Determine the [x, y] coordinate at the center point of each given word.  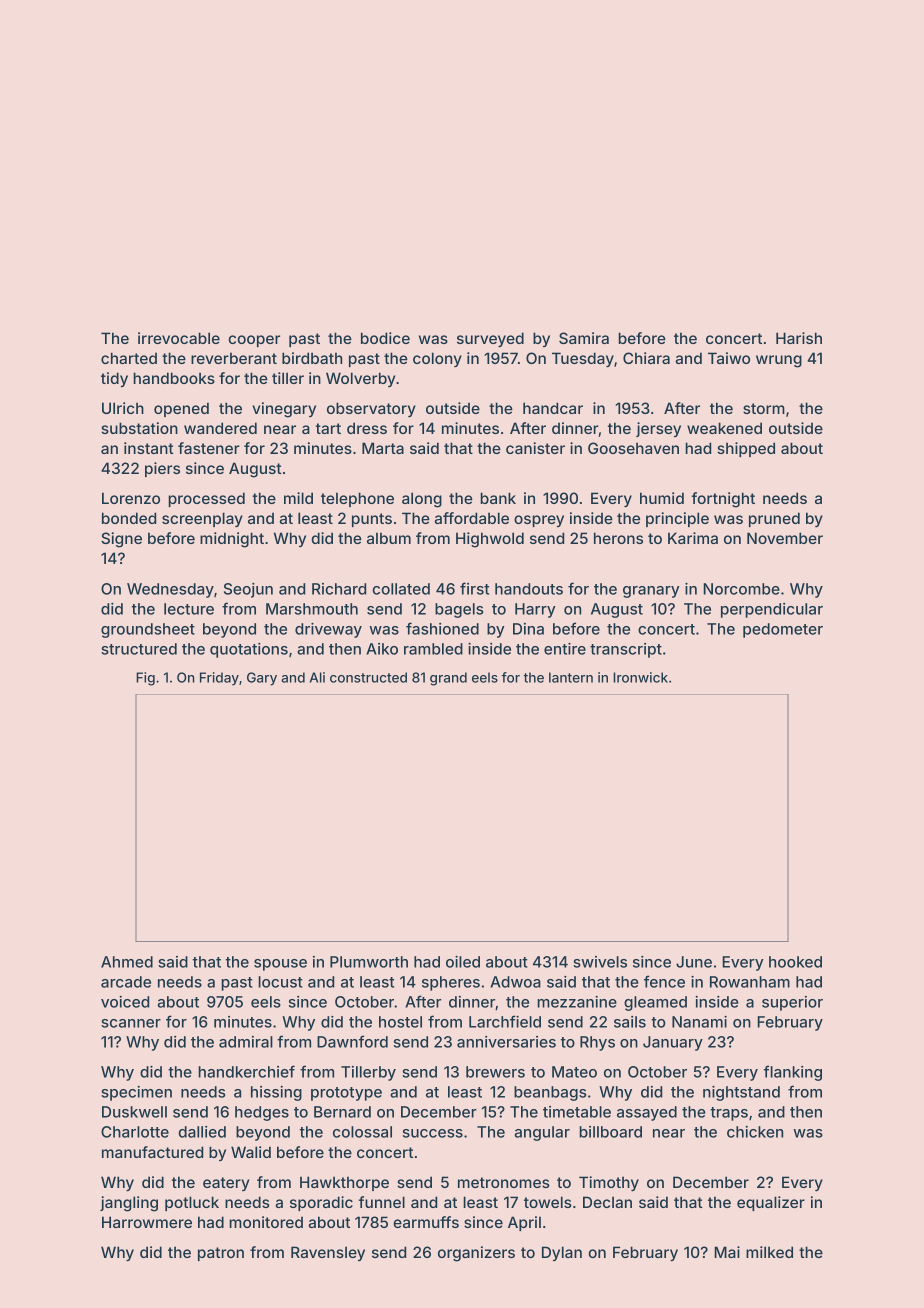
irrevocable [179, 338]
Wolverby [360, 379]
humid [662, 498]
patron [221, 1254]
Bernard [342, 1112]
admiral [246, 1042]
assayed [647, 1113]
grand [448, 679]
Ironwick [640, 677]
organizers [476, 1254]
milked [769, 1252]
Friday [219, 679]
